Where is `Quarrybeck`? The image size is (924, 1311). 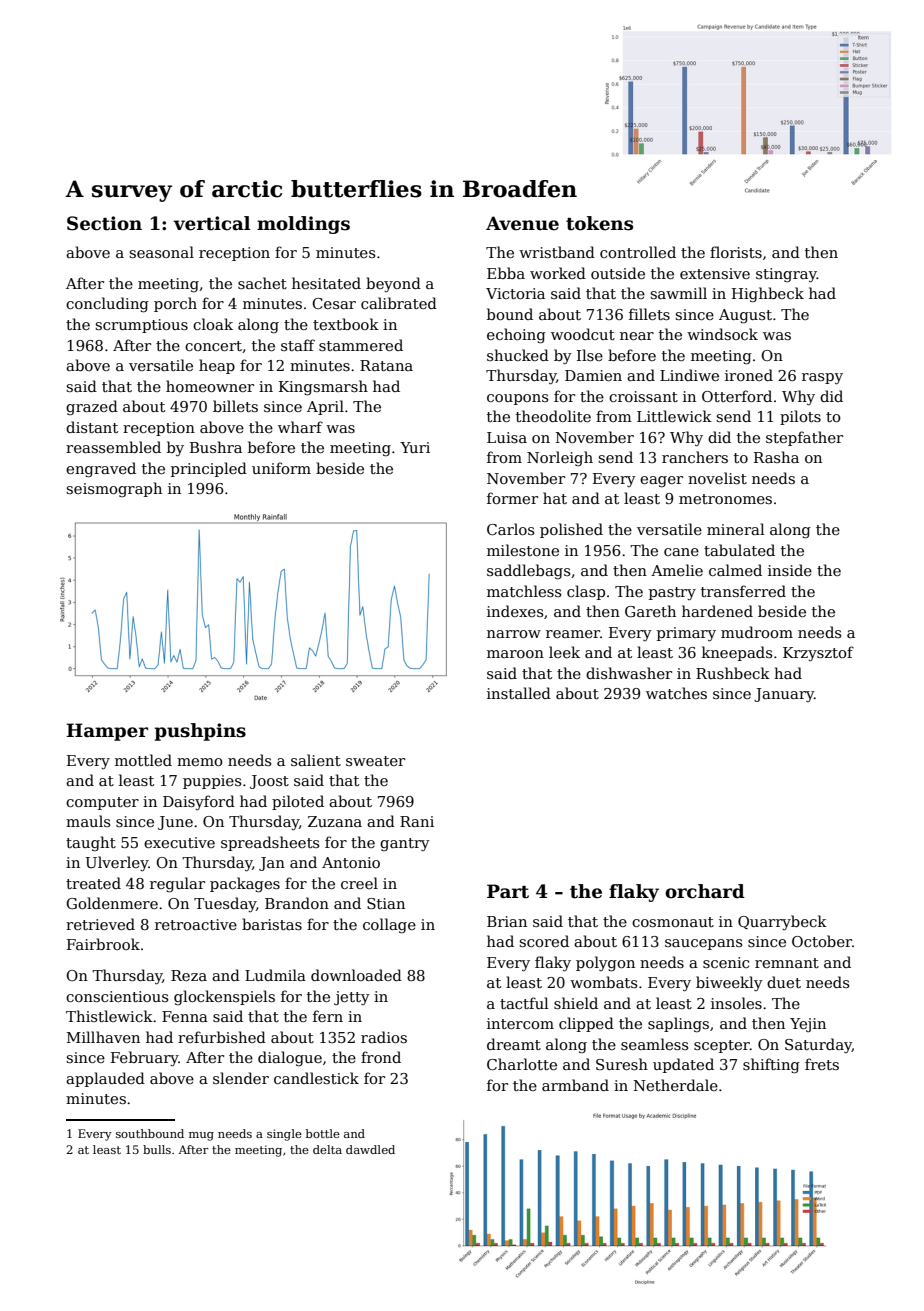
Quarrybeck is located at coordinates (782, 922).
